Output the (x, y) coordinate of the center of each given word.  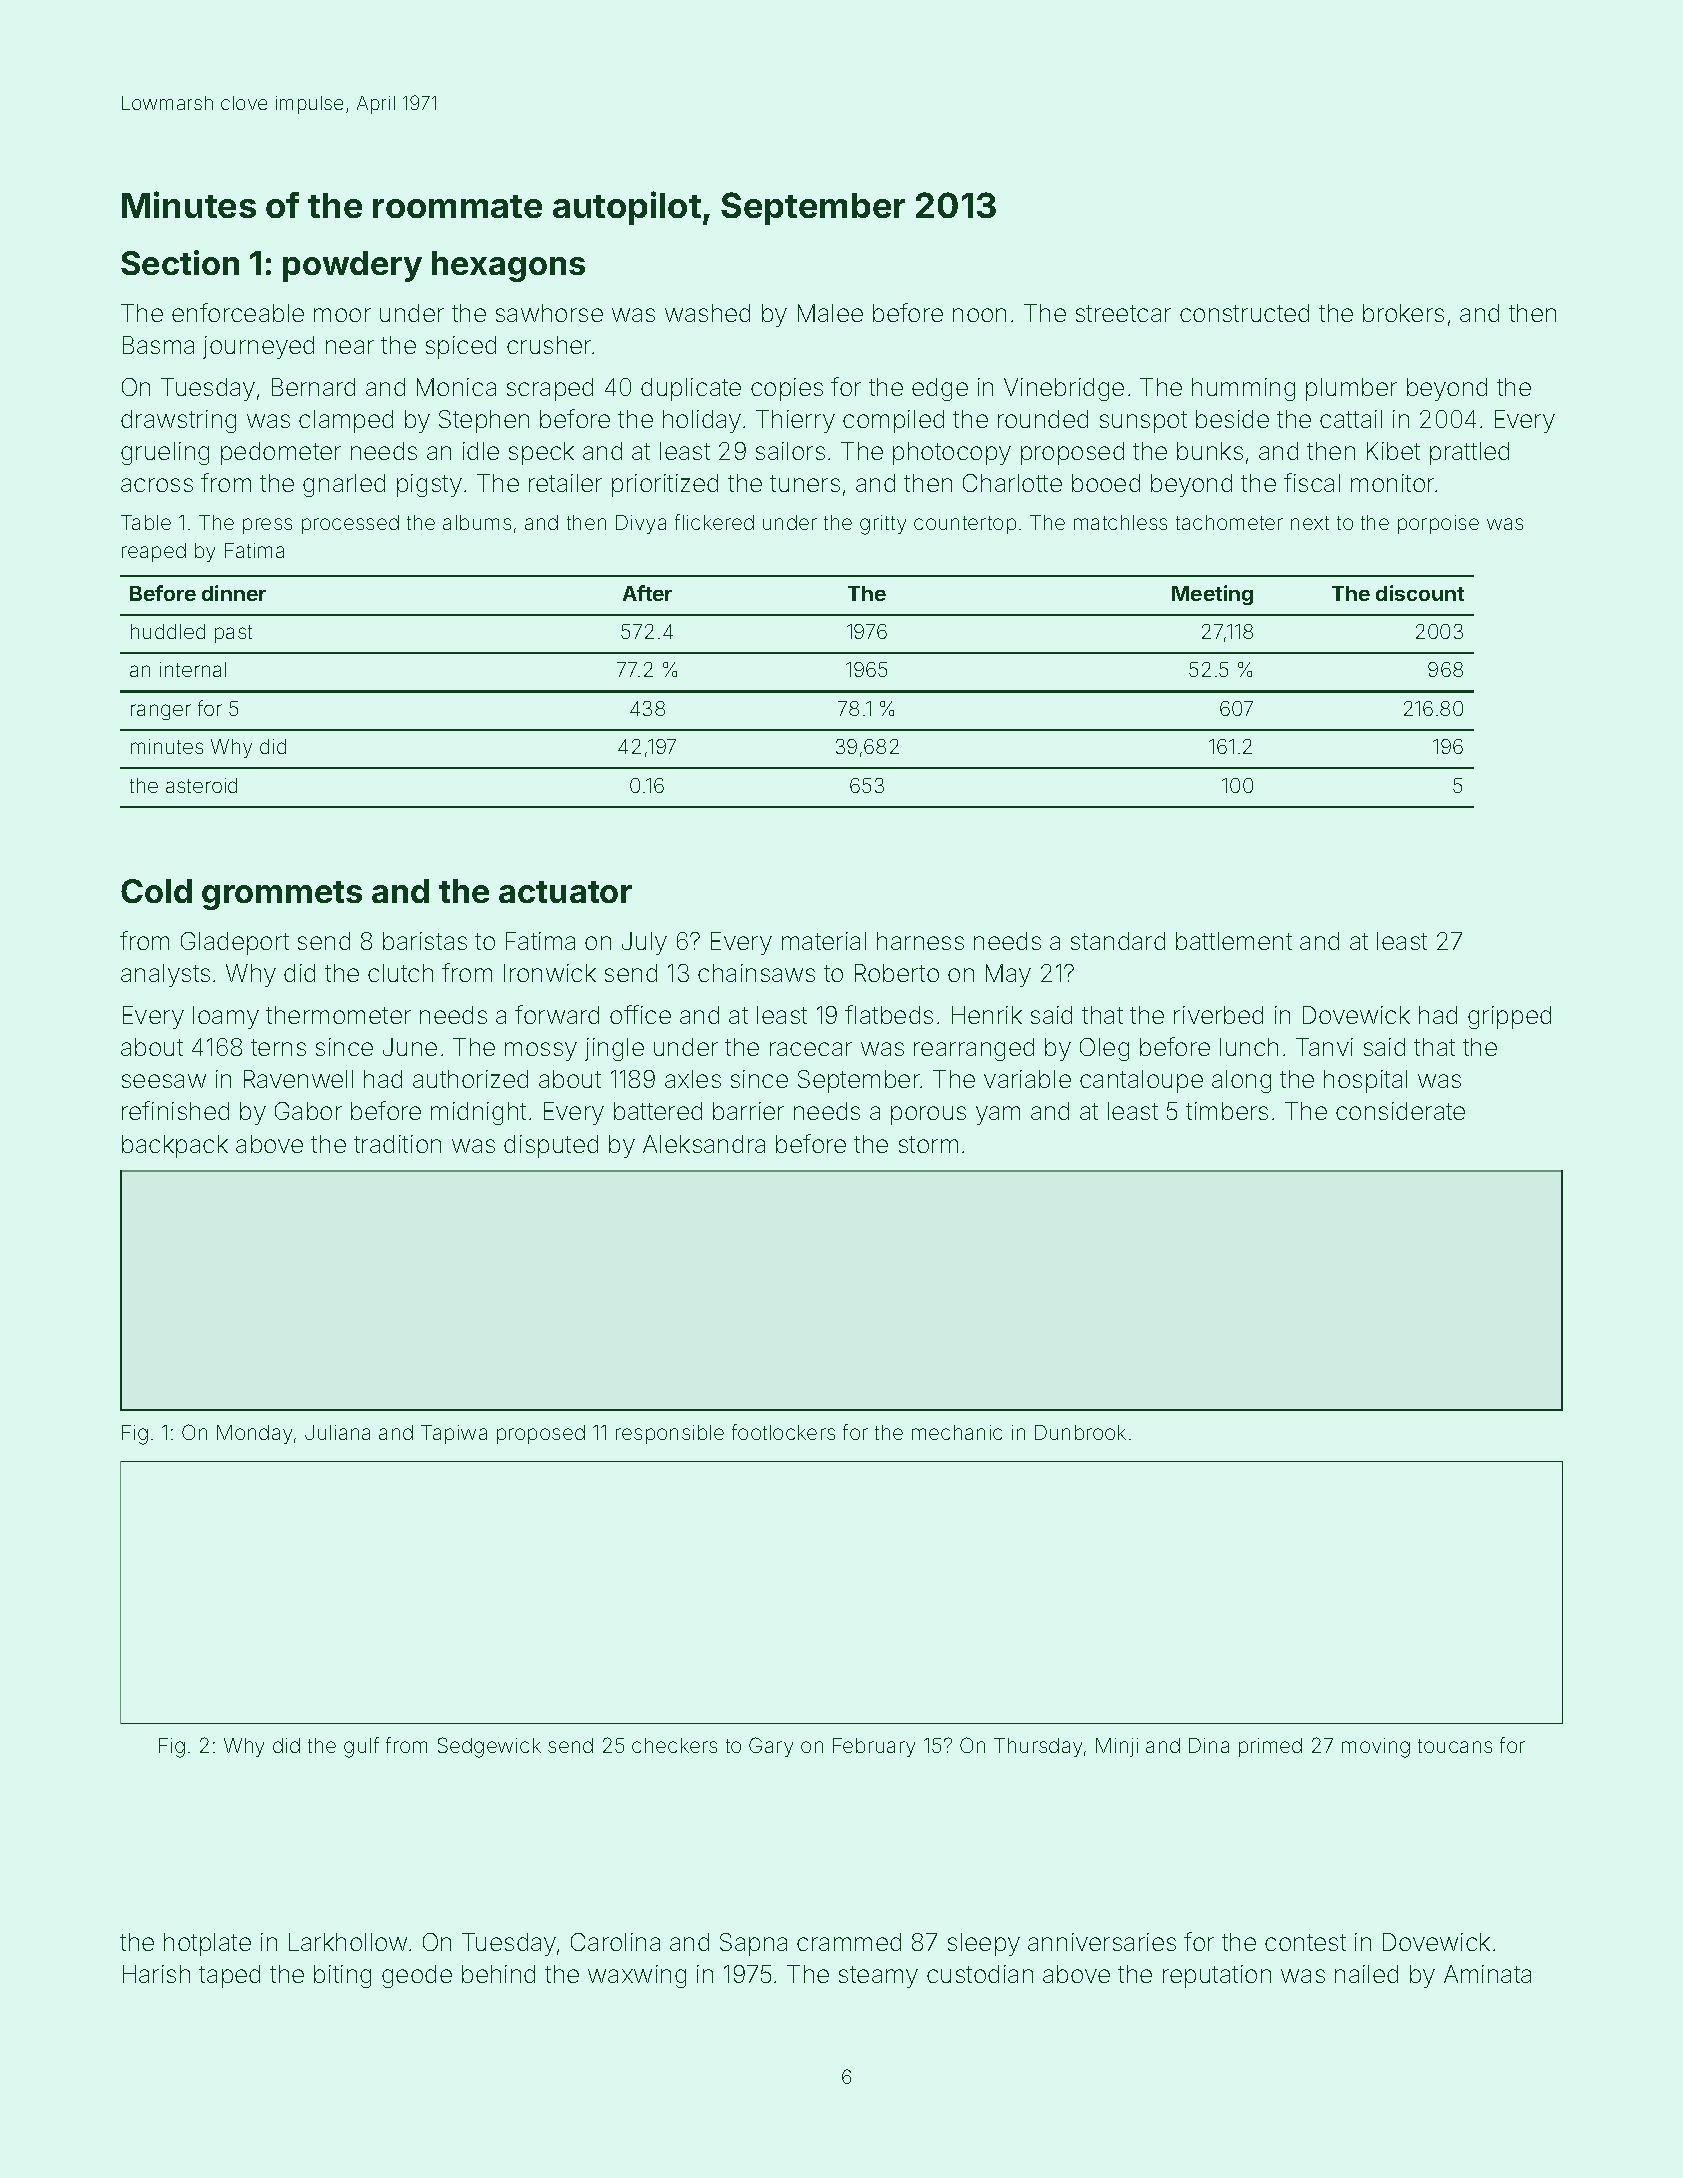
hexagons (508, 266)
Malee (830, 313)
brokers (1403, 313)
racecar (811, 1049)
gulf (361, 1747)
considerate (1400, 1111)
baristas (425, 941)
